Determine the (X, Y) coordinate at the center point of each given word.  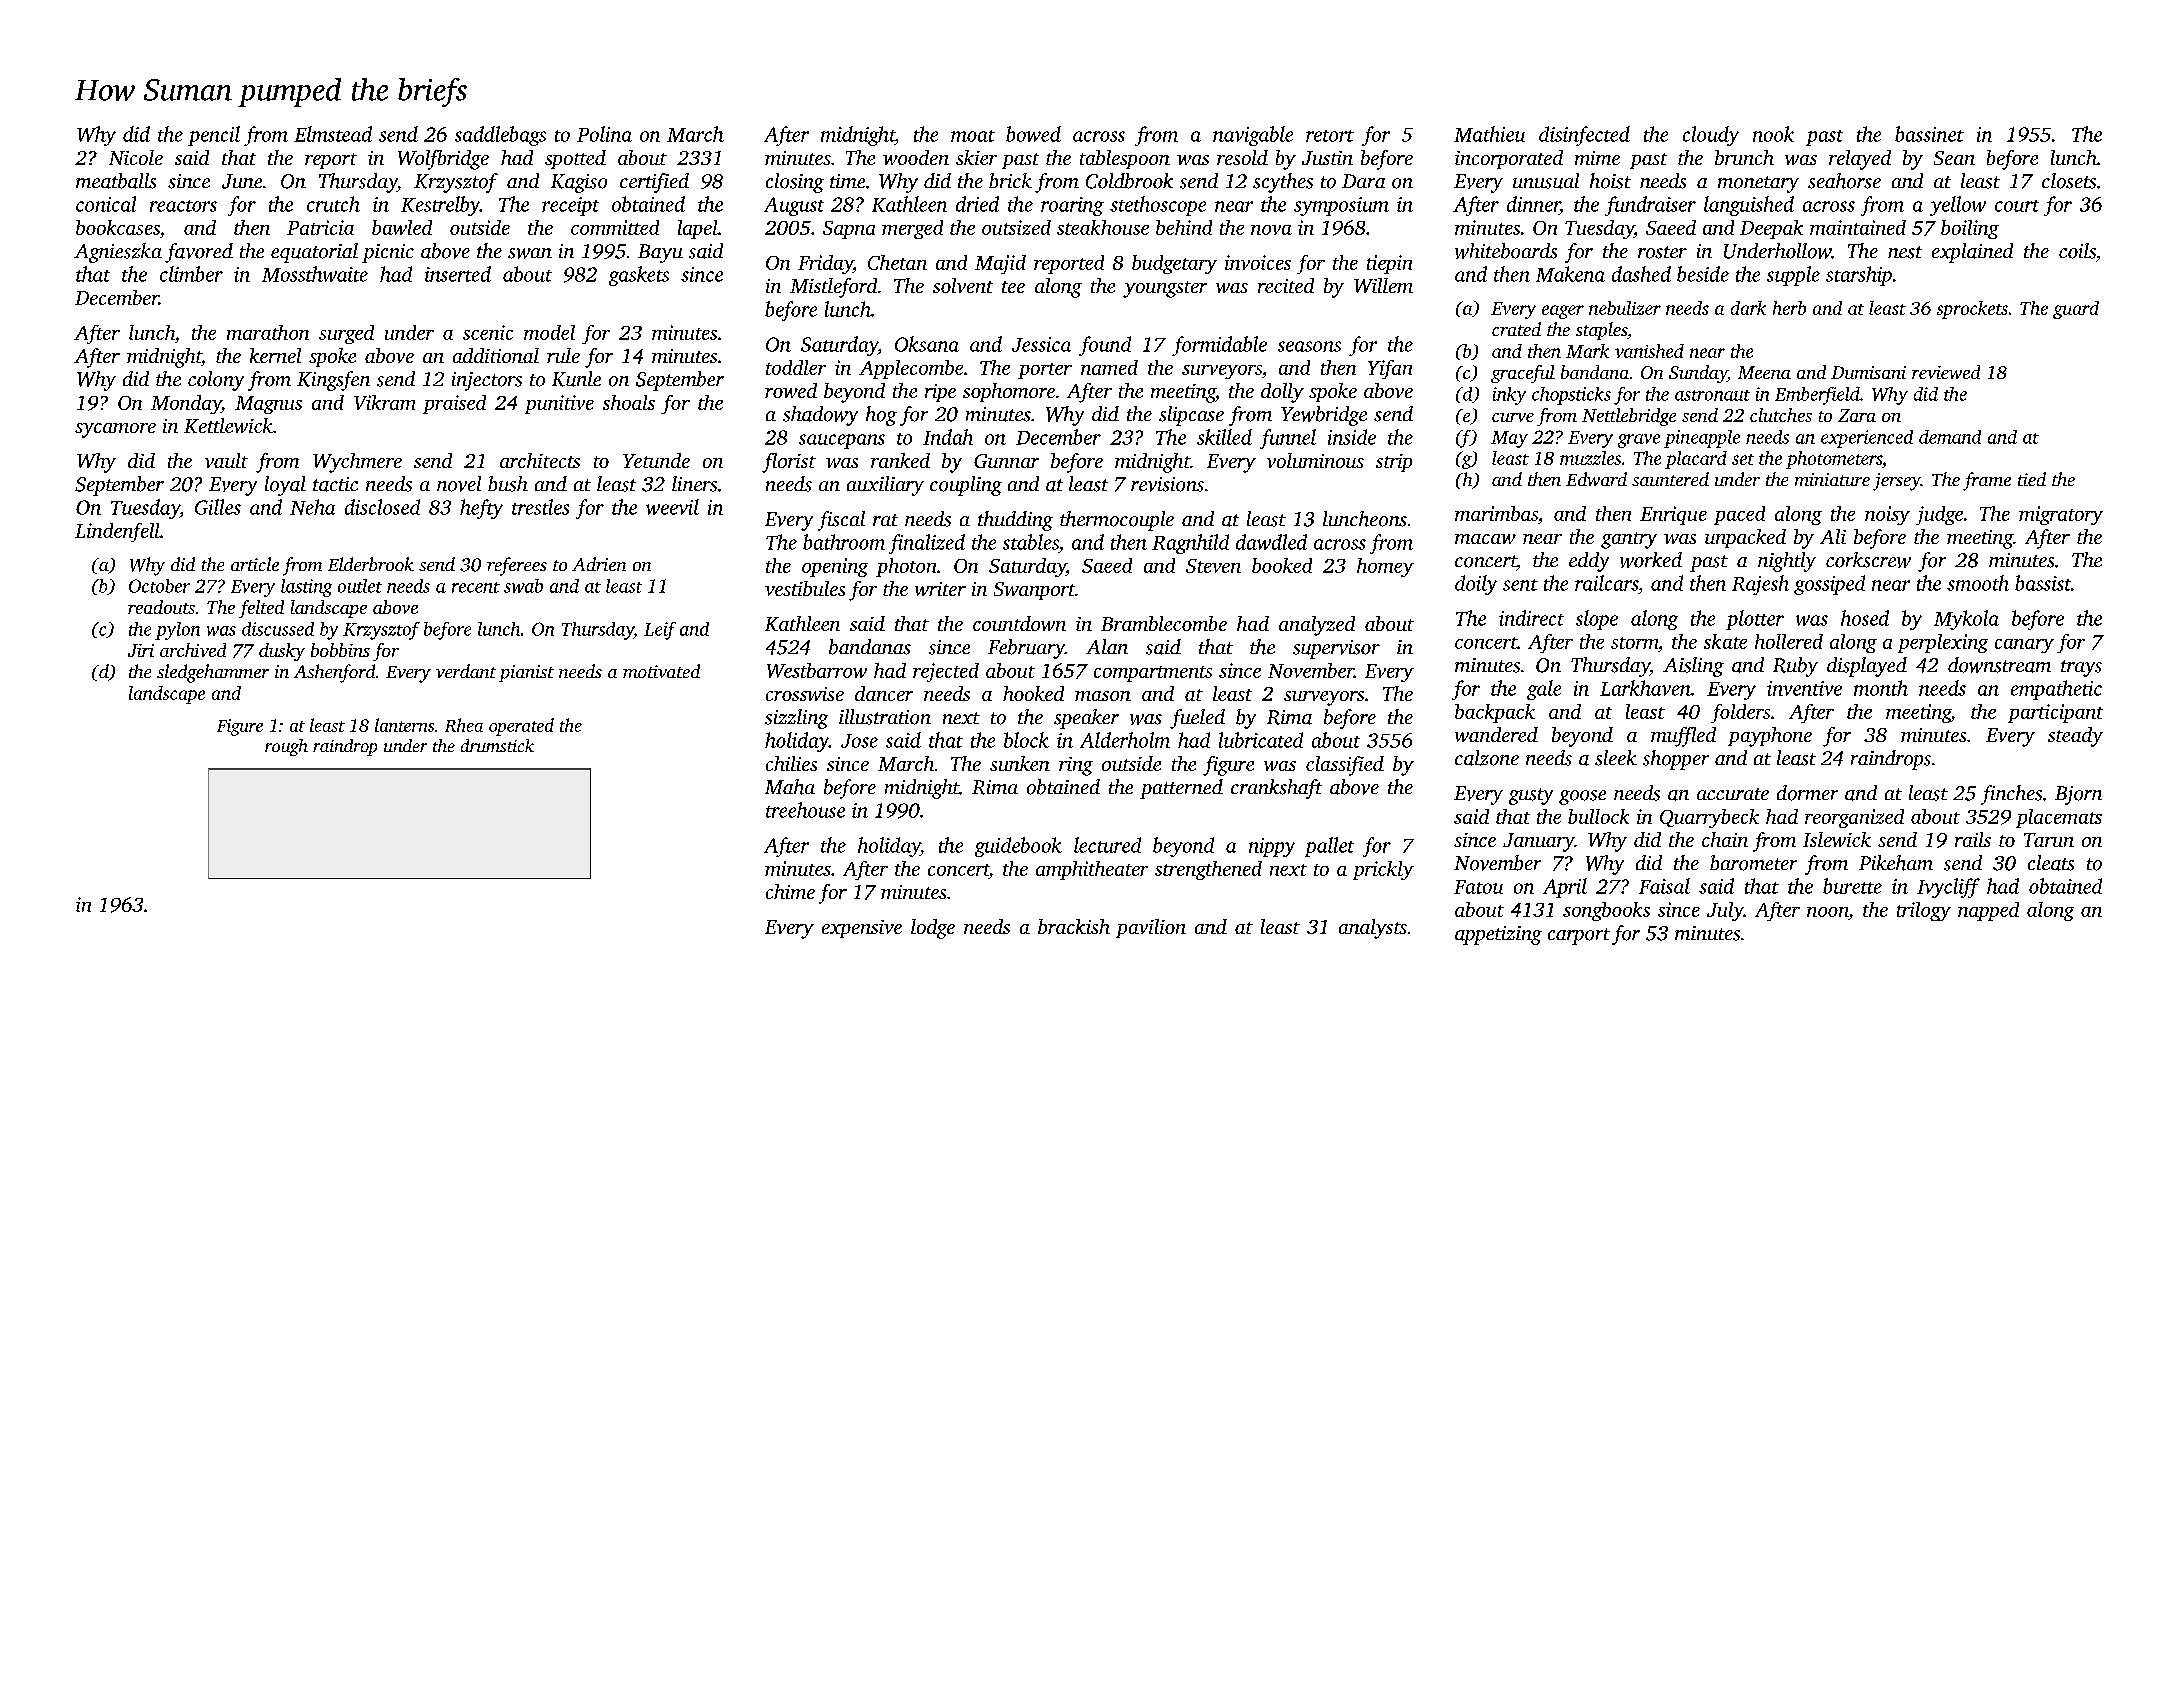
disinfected (1584, 136)
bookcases (118, 227)
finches (2011, 795)
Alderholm (1125, 740)
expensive (862, 929)
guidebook (1018, 847)
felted (261, 609)
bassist (2043, 583)
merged (912, 229)
